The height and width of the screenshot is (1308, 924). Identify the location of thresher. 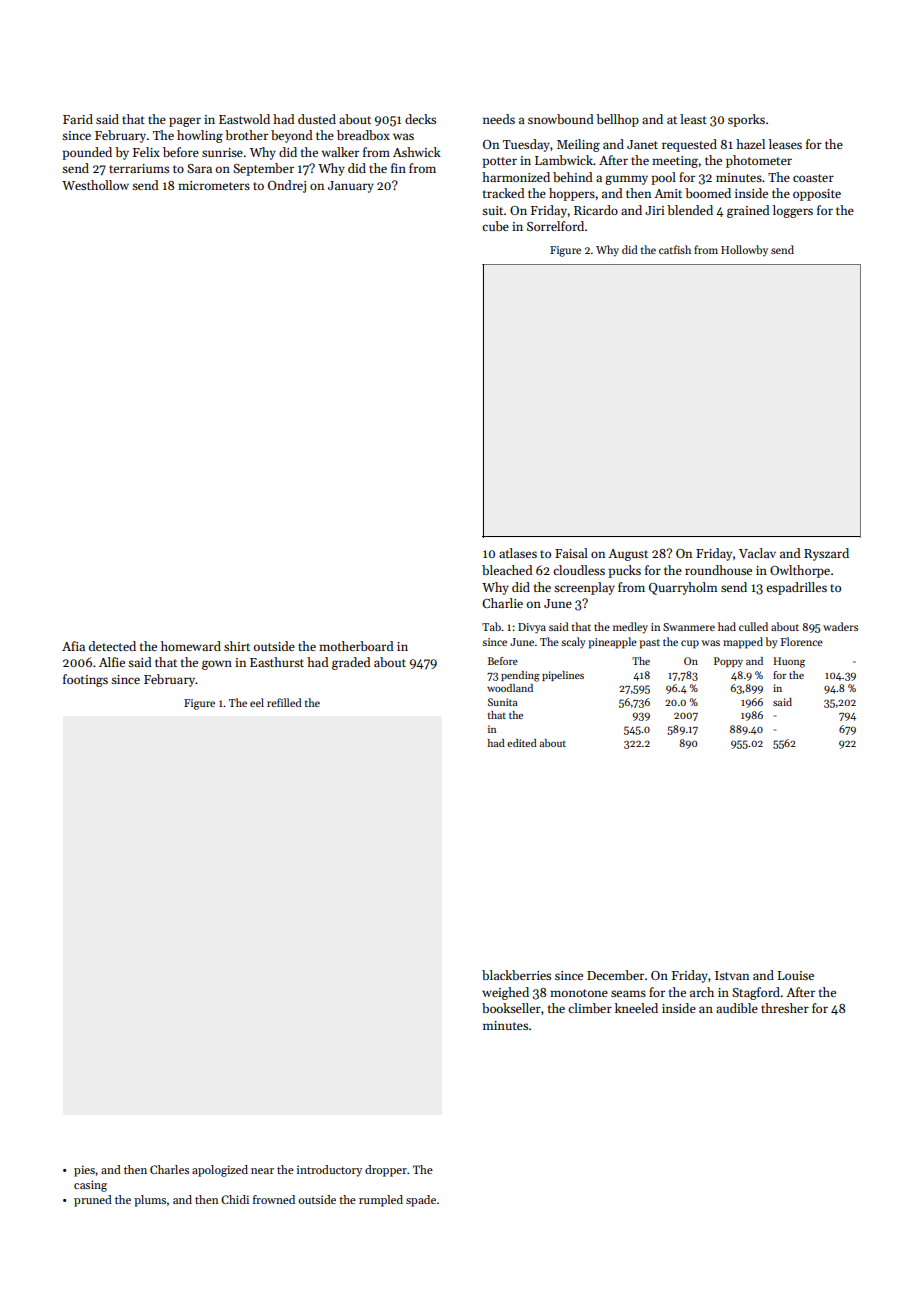
(785, 1008).
